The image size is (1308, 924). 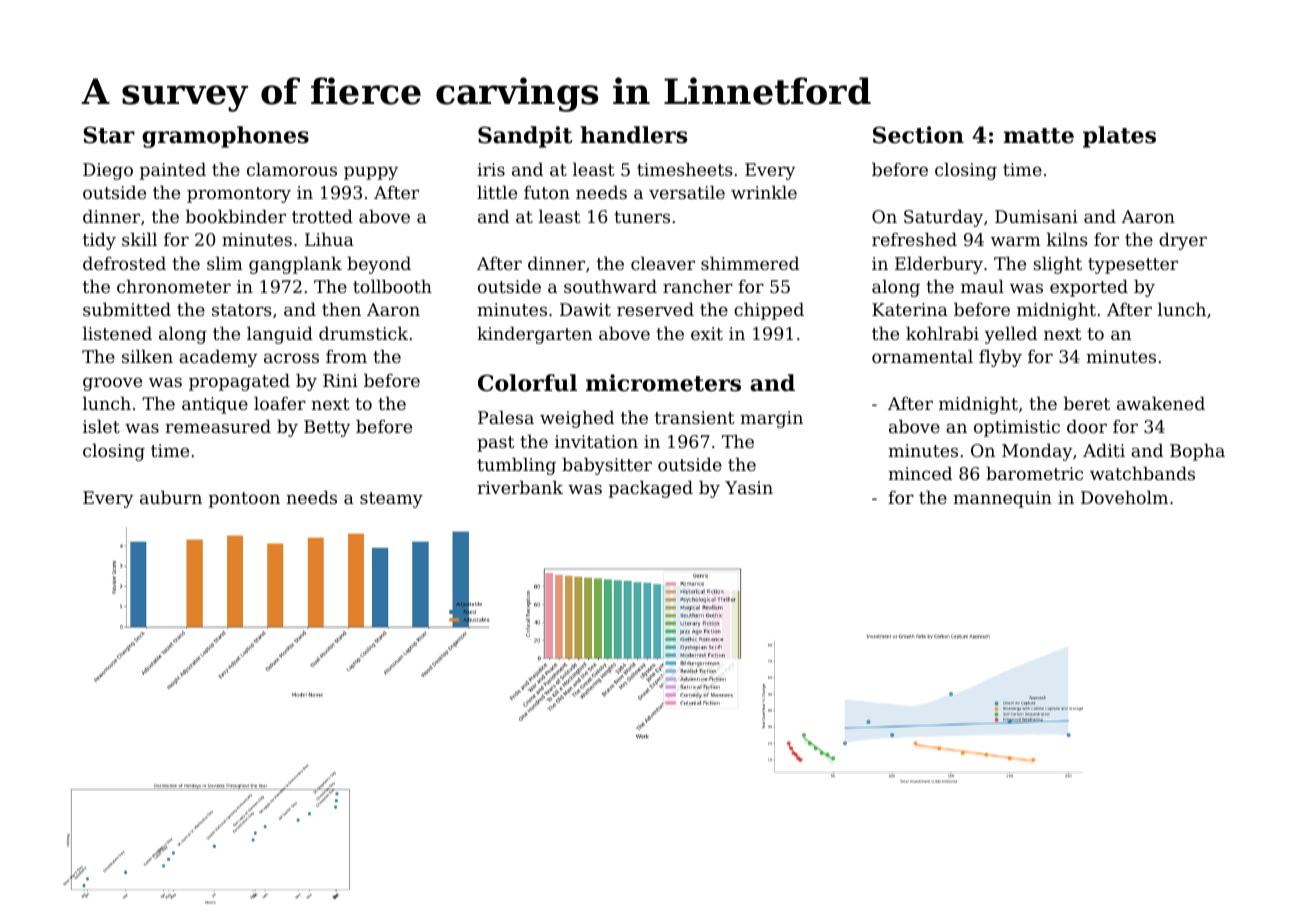 What do you see at coordinates (633, 135) in the screenshot?
I see `handlers` at bounding box center [633, 135].
